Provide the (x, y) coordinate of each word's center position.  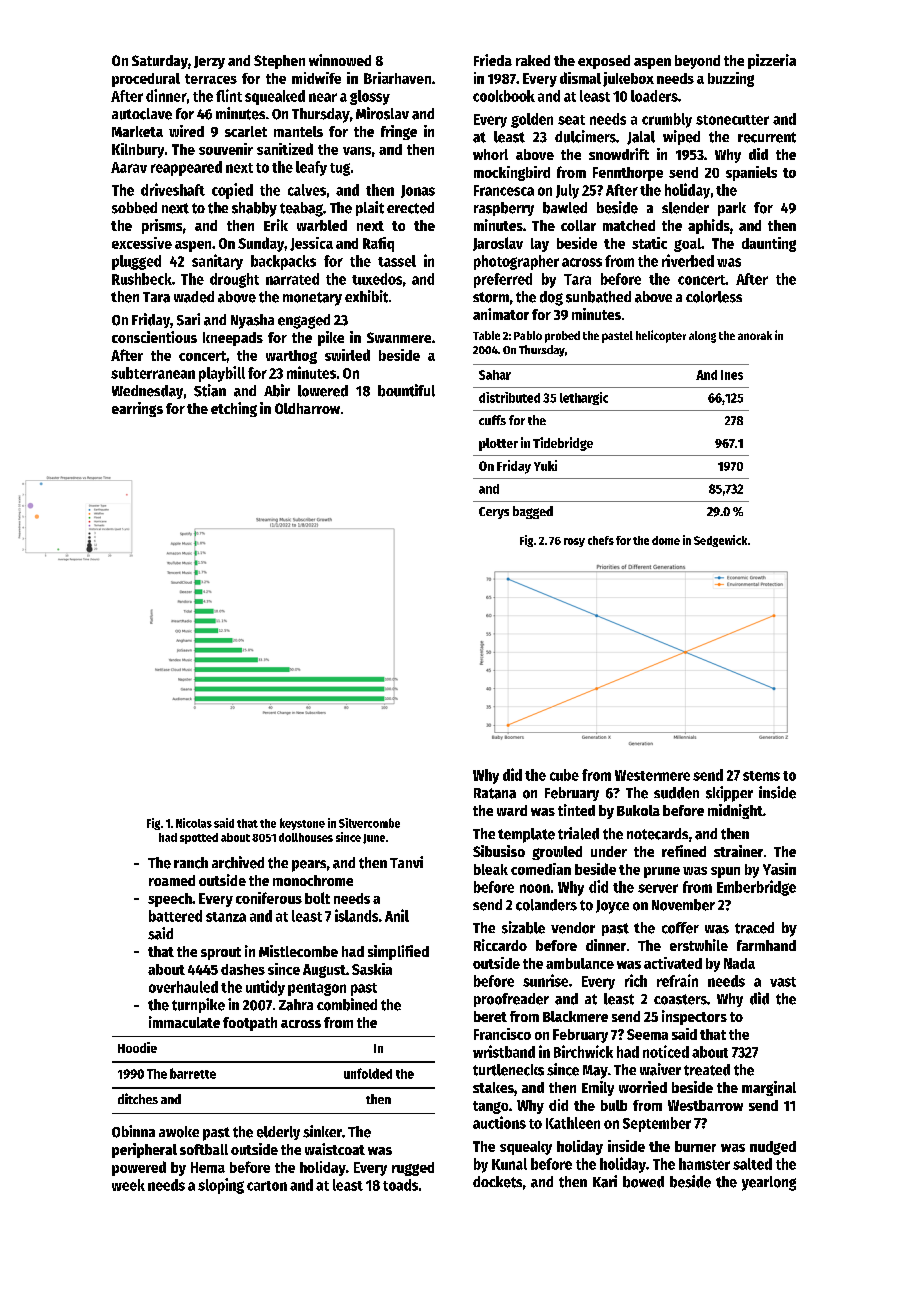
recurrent (767, 137)
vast (783, 982)
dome (666, 540)
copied (232, 191)
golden (532, 120)
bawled (565, 208)
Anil (397, 915)
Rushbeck (142, 279)
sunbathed (598, 297)
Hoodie (137, 1047)
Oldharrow (307, 408)
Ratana (495, 793)
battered (175, 916)
